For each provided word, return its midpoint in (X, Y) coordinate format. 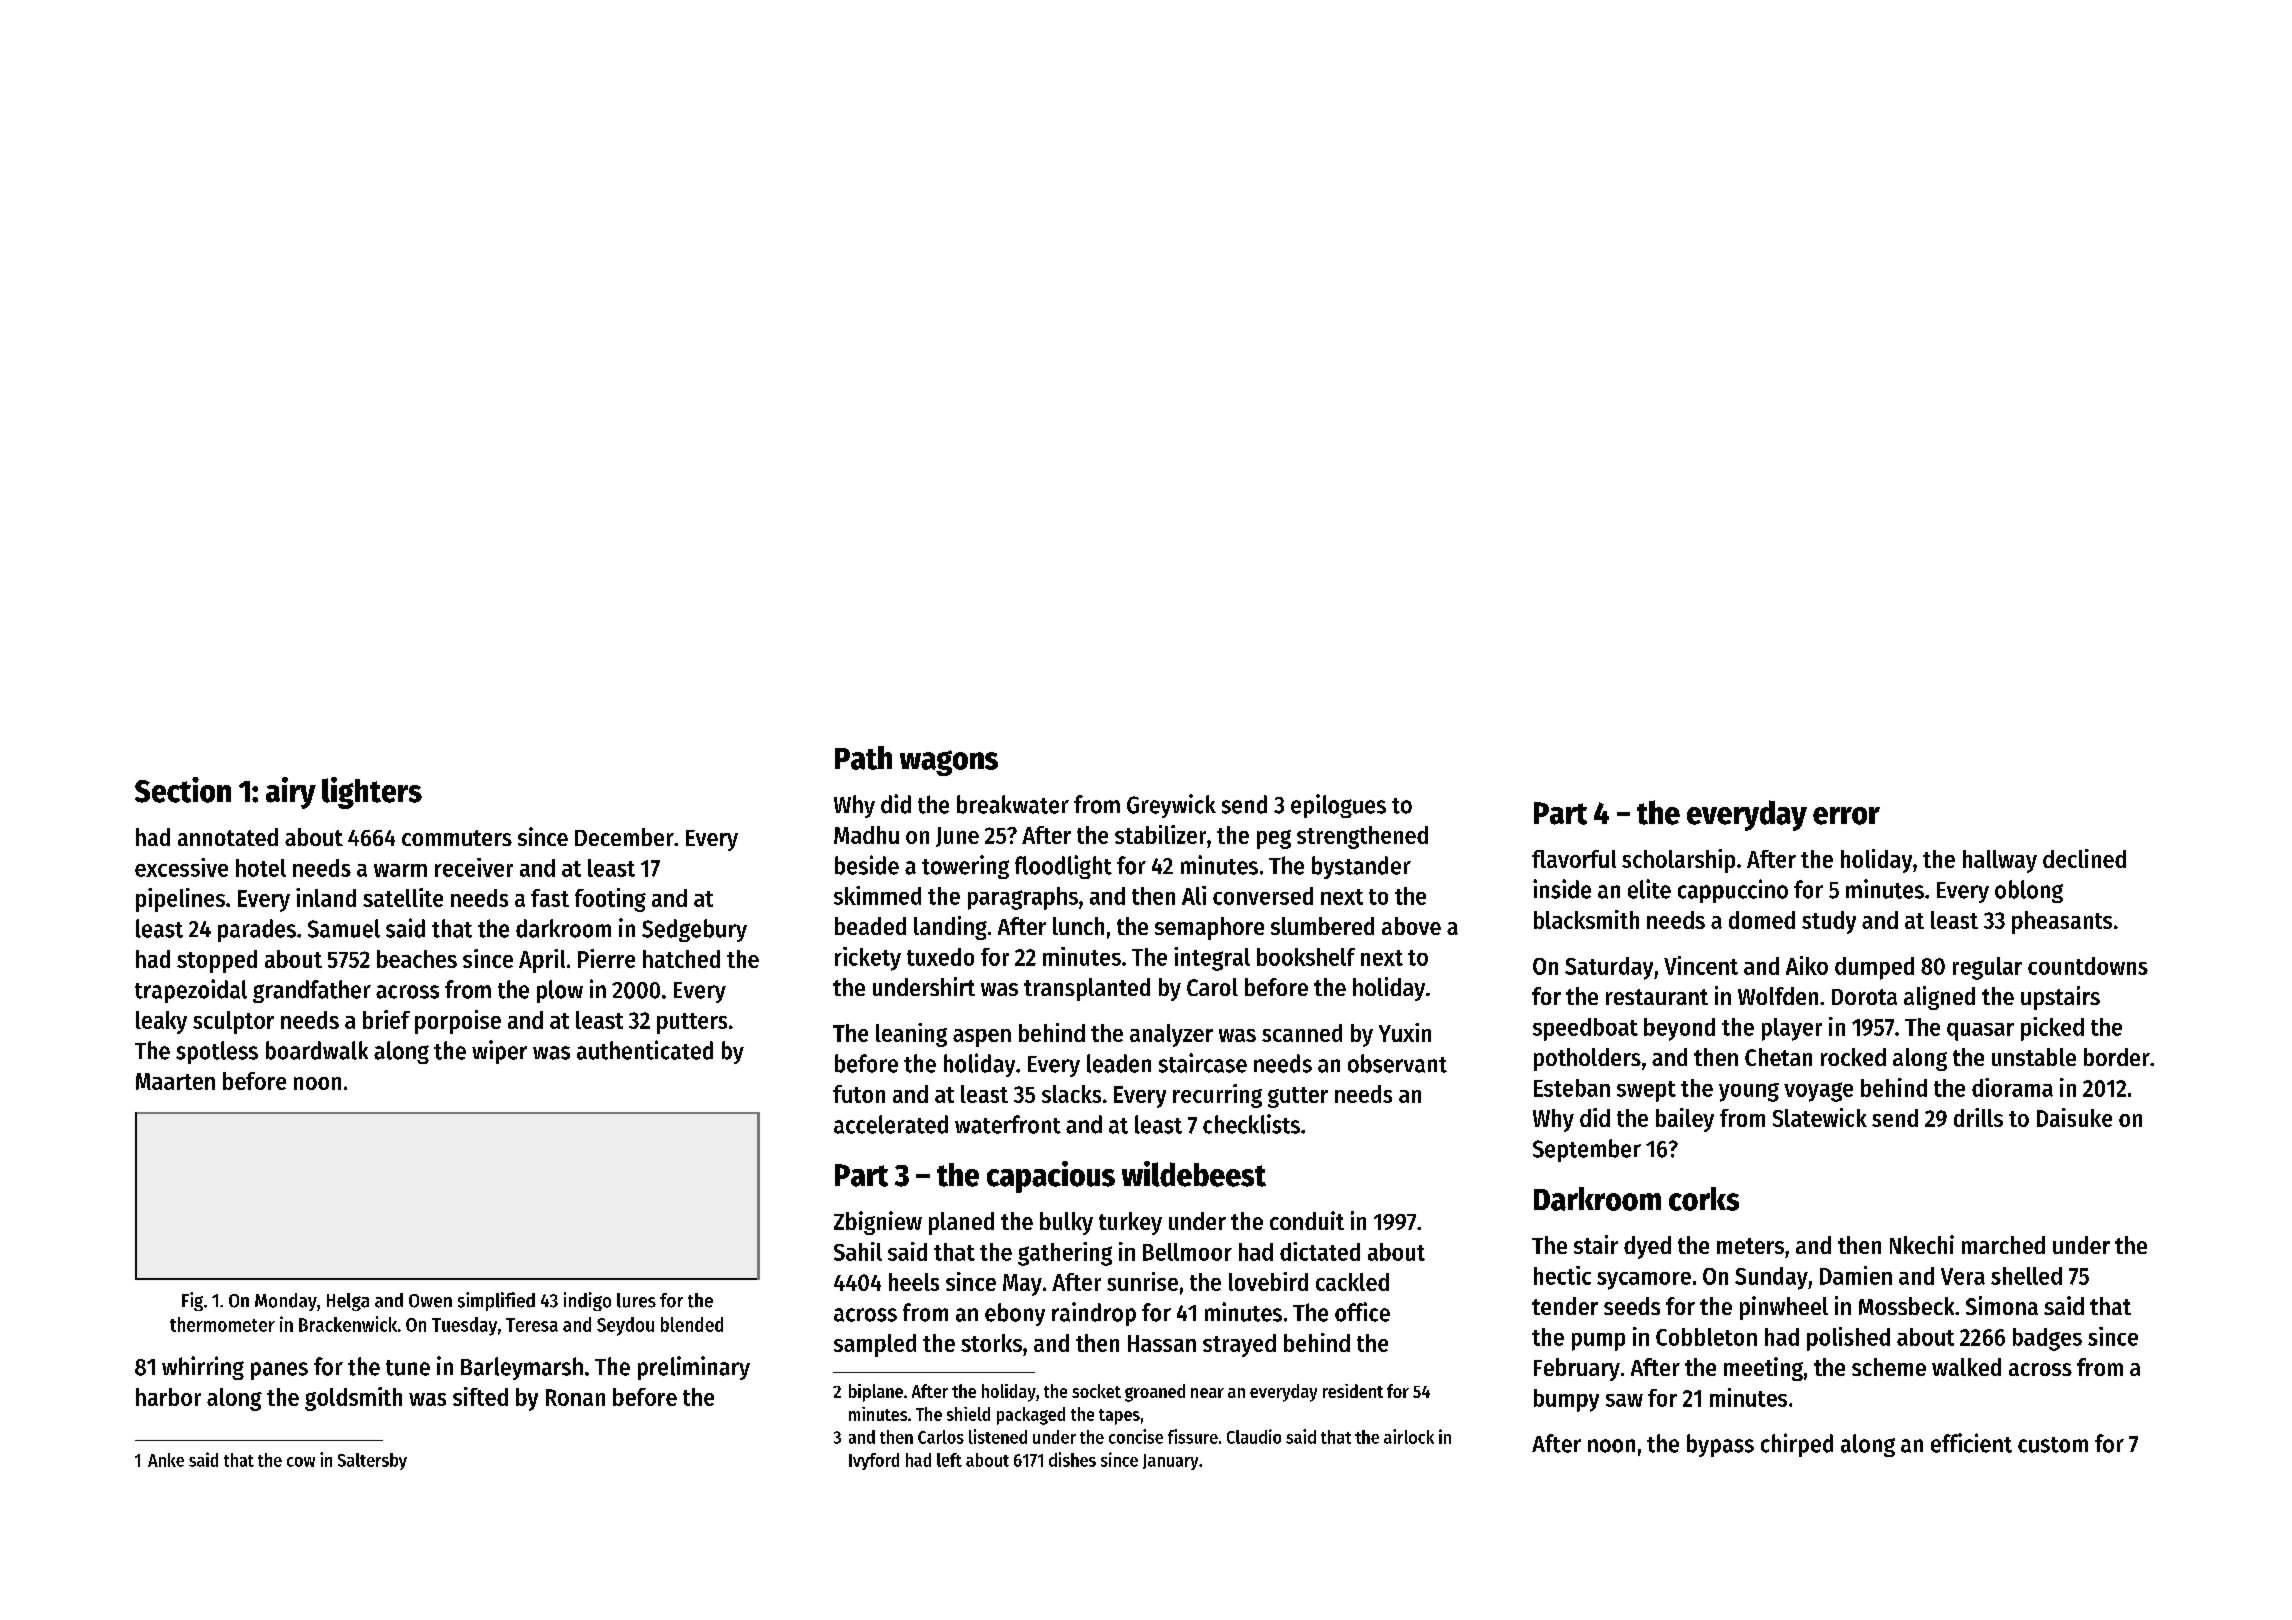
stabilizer (1160, 834)
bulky (1066, 1223)
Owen (430, 1301)
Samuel (344, 928)
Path (863, 758)
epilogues (1338, 806)
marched (2003, 1245)
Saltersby (372, 1461)
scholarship (1678, 861)
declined (2084, 858)
